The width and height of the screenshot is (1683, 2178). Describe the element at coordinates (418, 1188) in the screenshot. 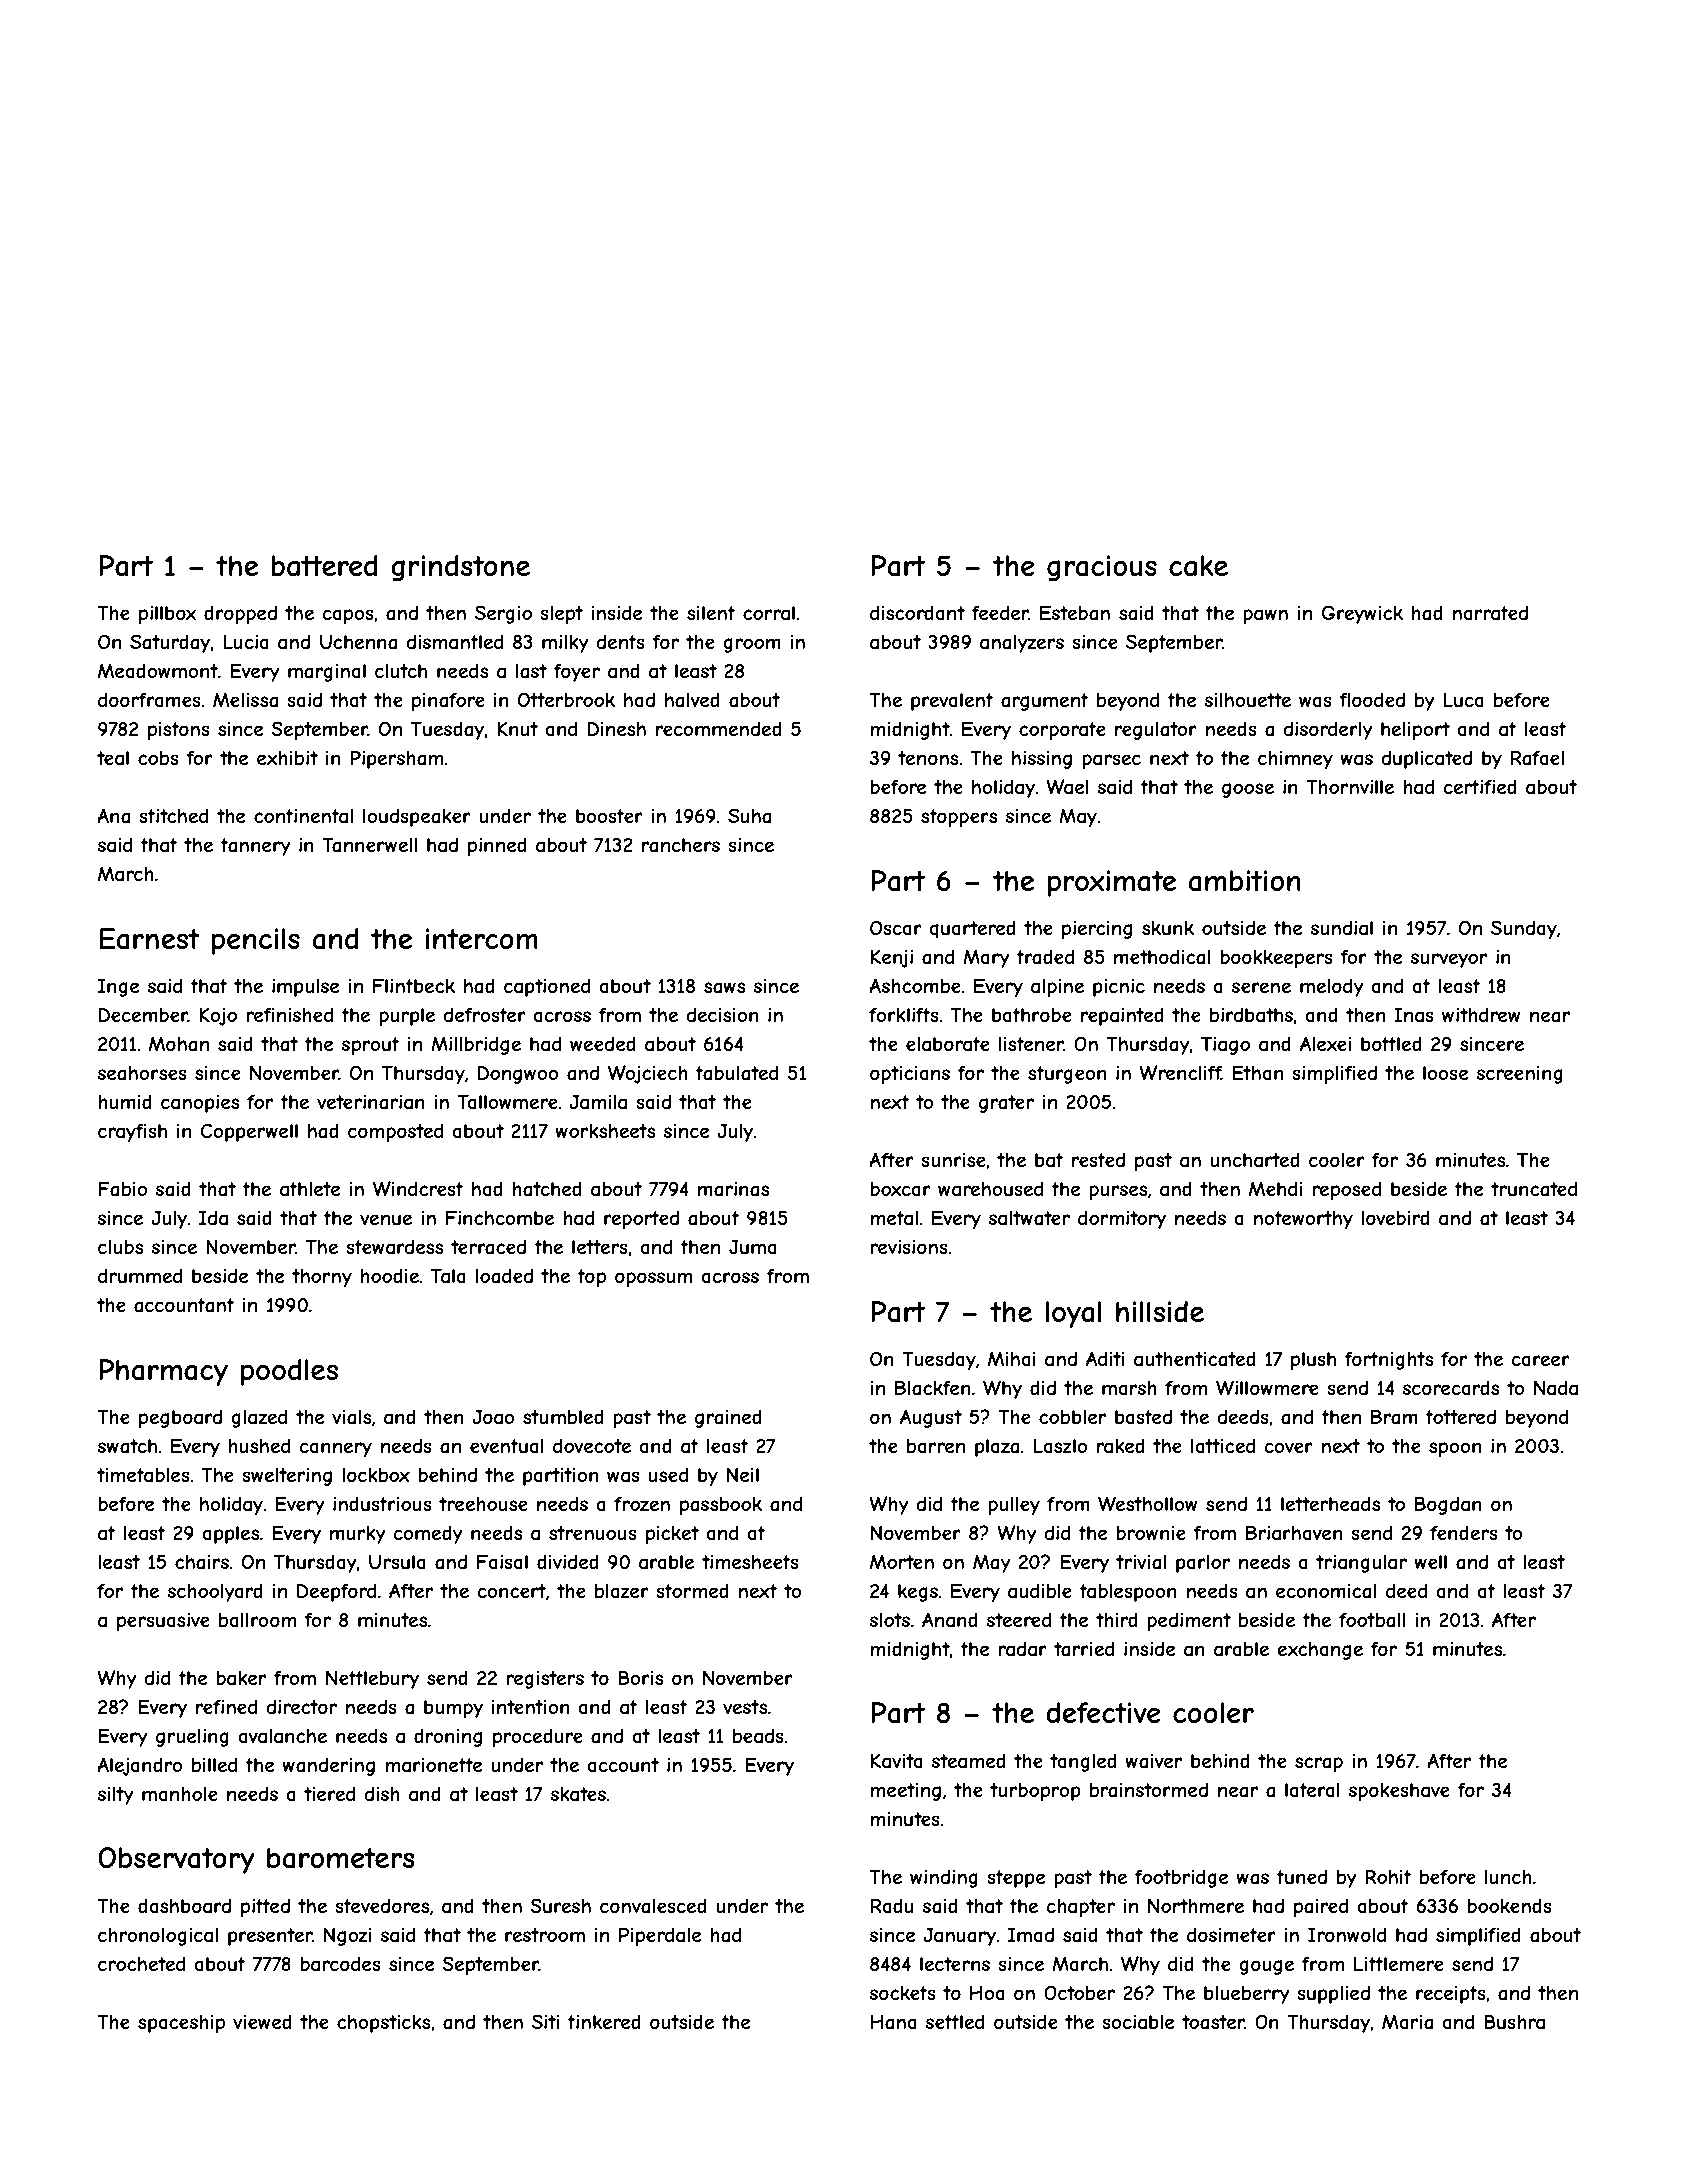

I see `Windcrest` at that location.
